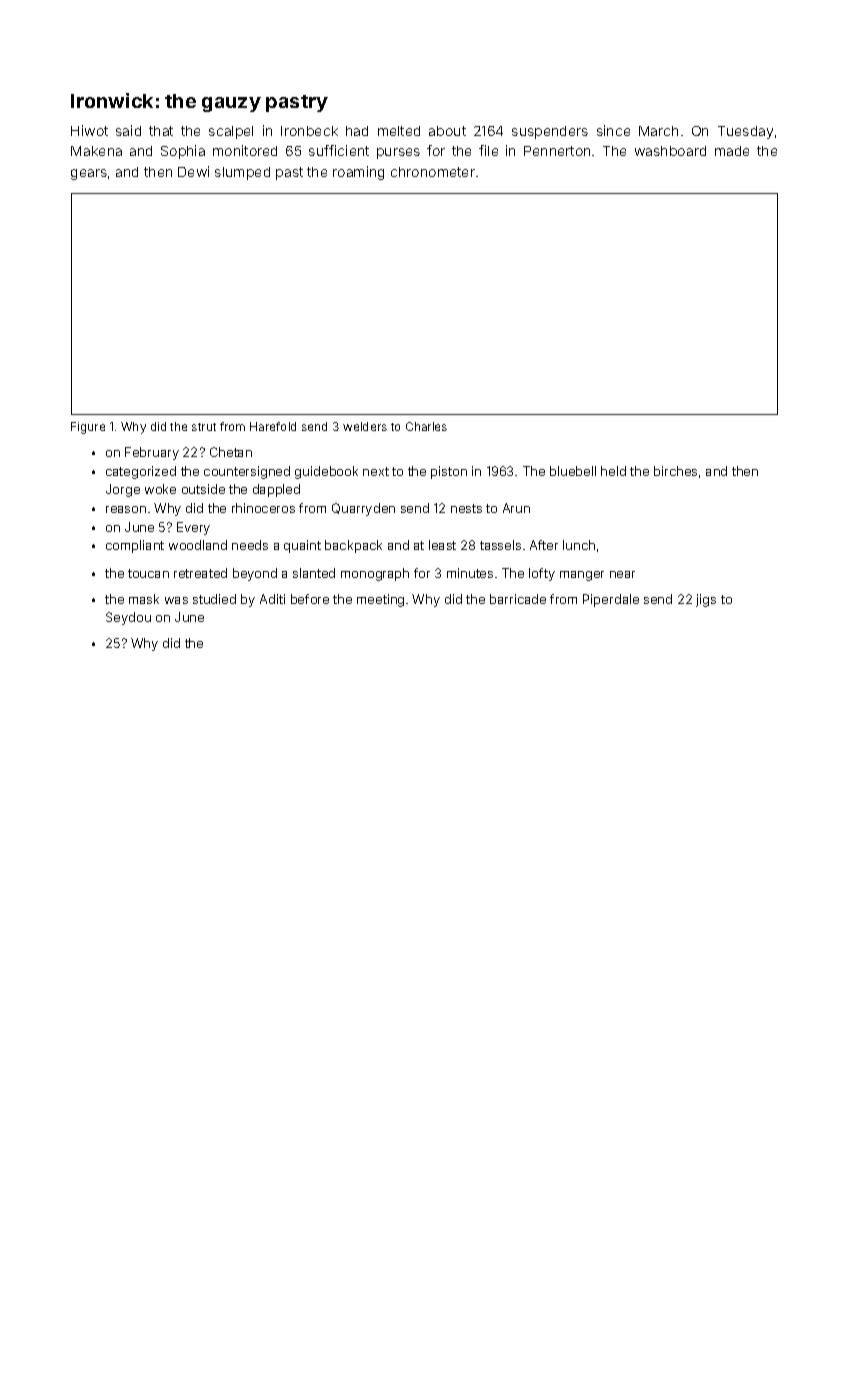 The width and height of the screenshot is (849, 1400). What do you see at coordinates (242, 173) in the screenshot?
I see `slumped` at bounding box center [242, 173].
